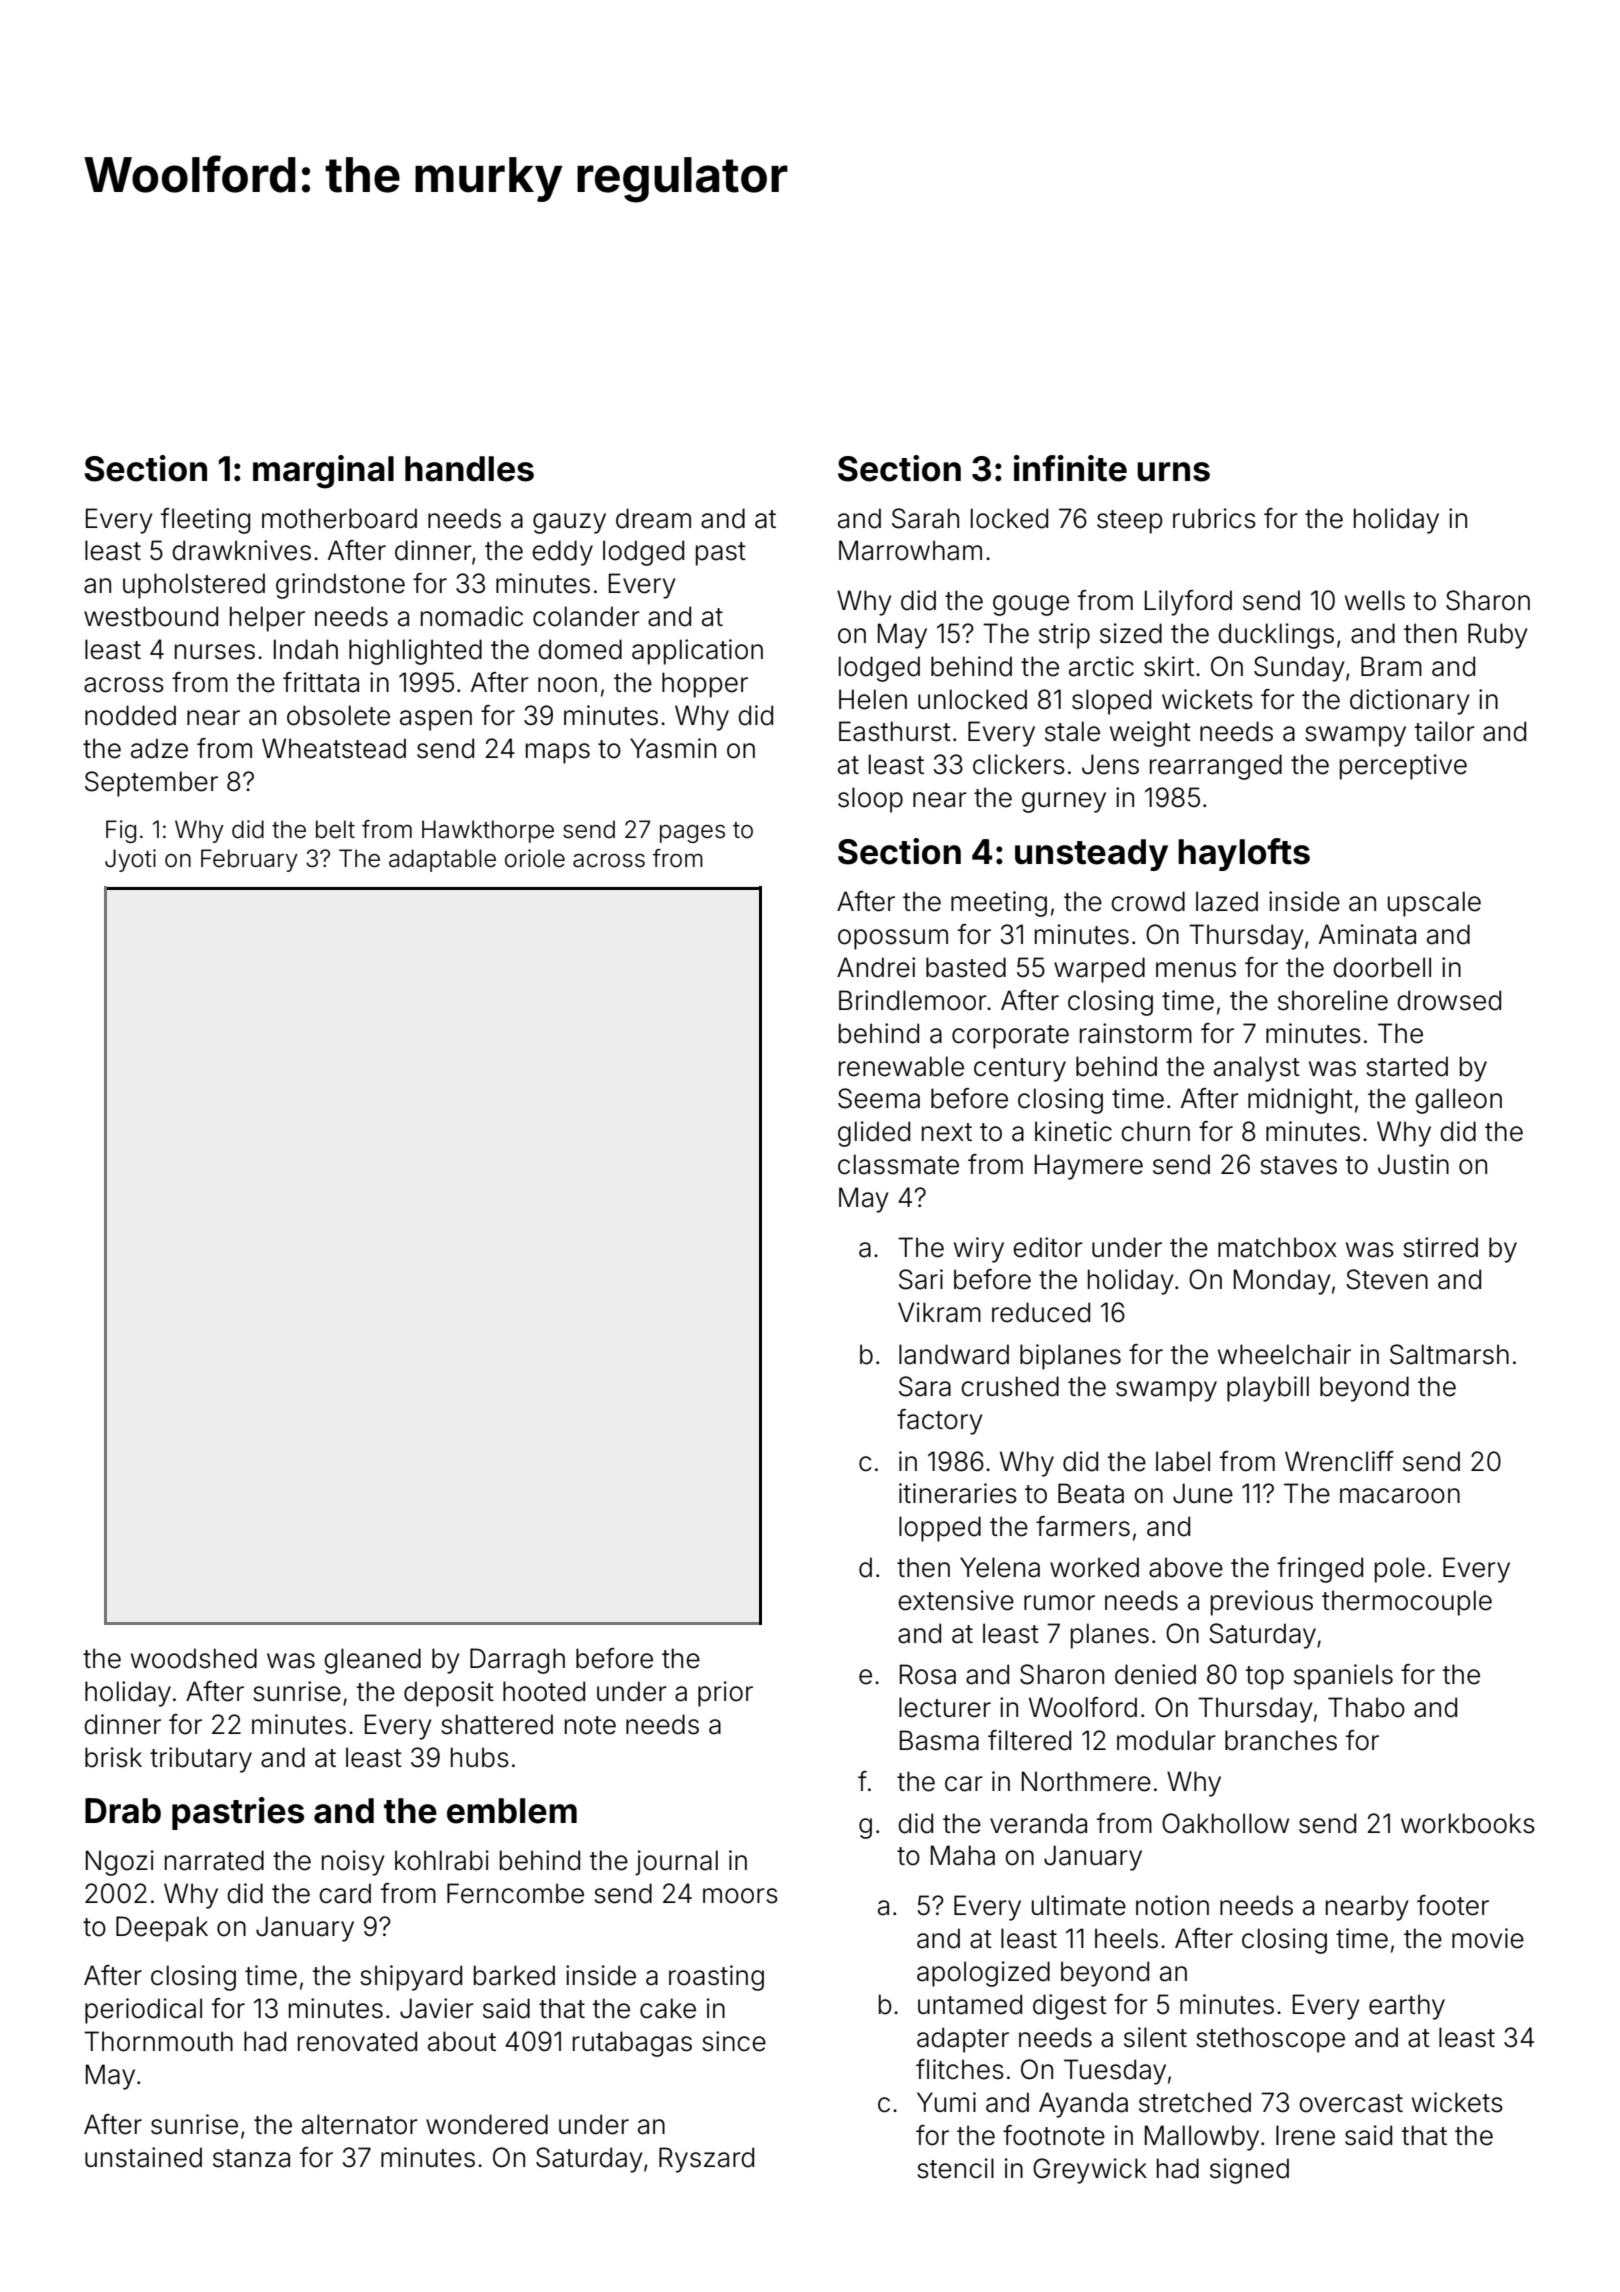  Describe the element at coordinates (921, 1279) in the screenshot. I see `Sari` at that location.
